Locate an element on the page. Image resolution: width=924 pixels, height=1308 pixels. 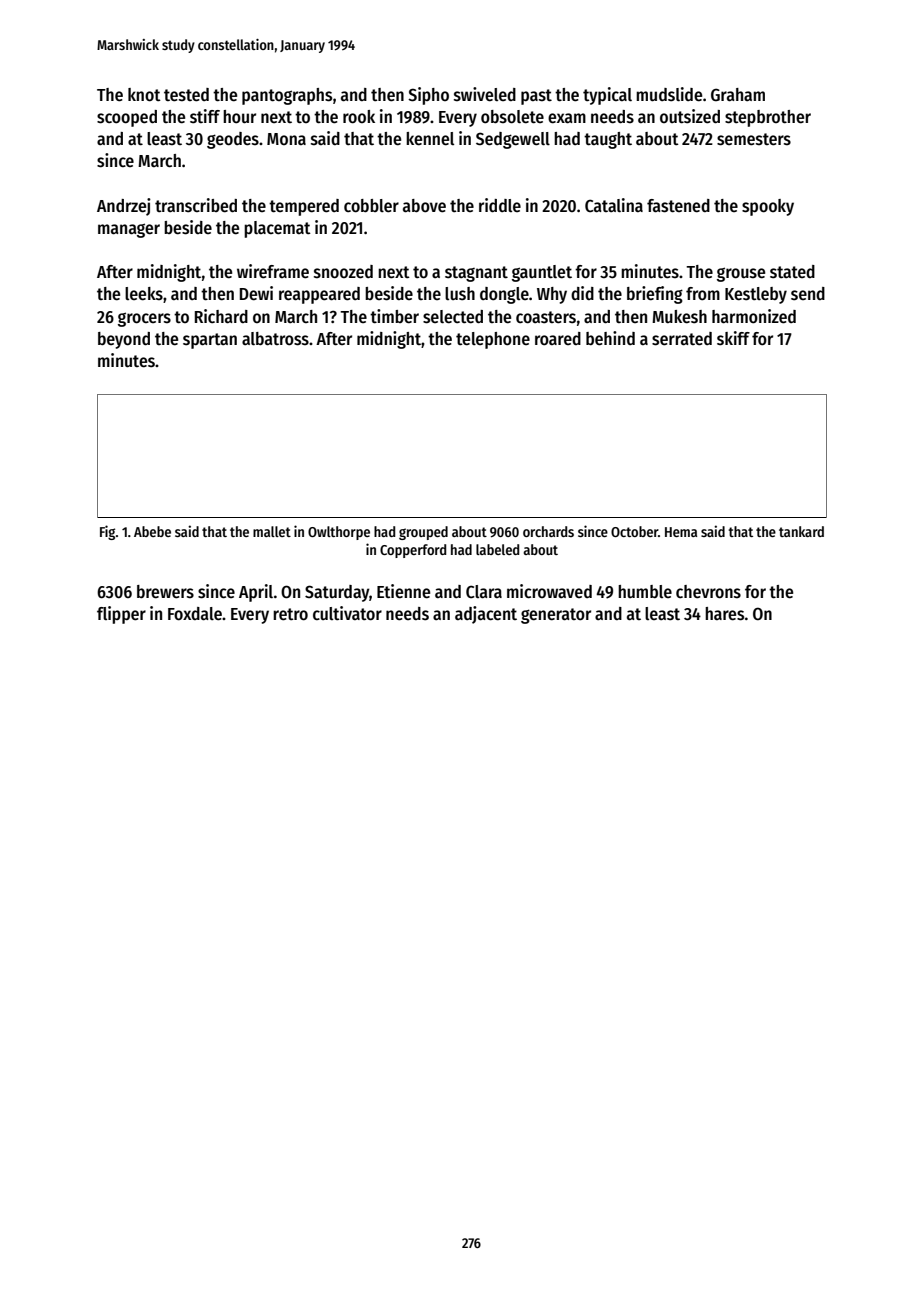
telephone is located at coordinates (493, 340).
